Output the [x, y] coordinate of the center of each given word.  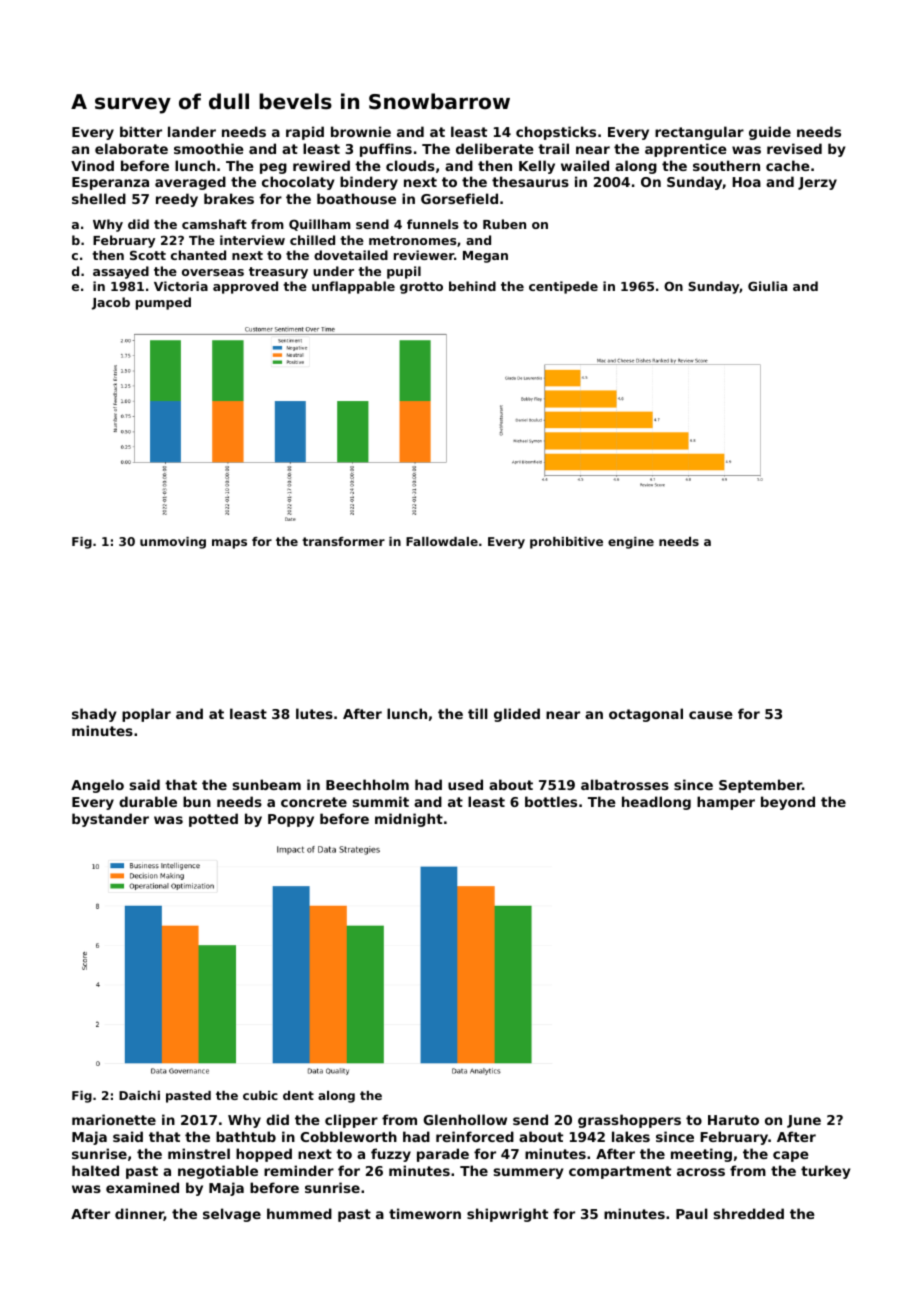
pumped [163, 303]
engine [631, 543]
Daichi [139, 1095]
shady [94, 715]
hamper [726, 803]
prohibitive [566, 543]
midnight [409, 820]
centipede [563, 287]
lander [192, 131]
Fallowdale [442, 541]
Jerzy [817, 183]
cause [711, 715]
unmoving [173, 543]
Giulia [767, 286]
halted [95, 1170]
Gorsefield [459, 198]
